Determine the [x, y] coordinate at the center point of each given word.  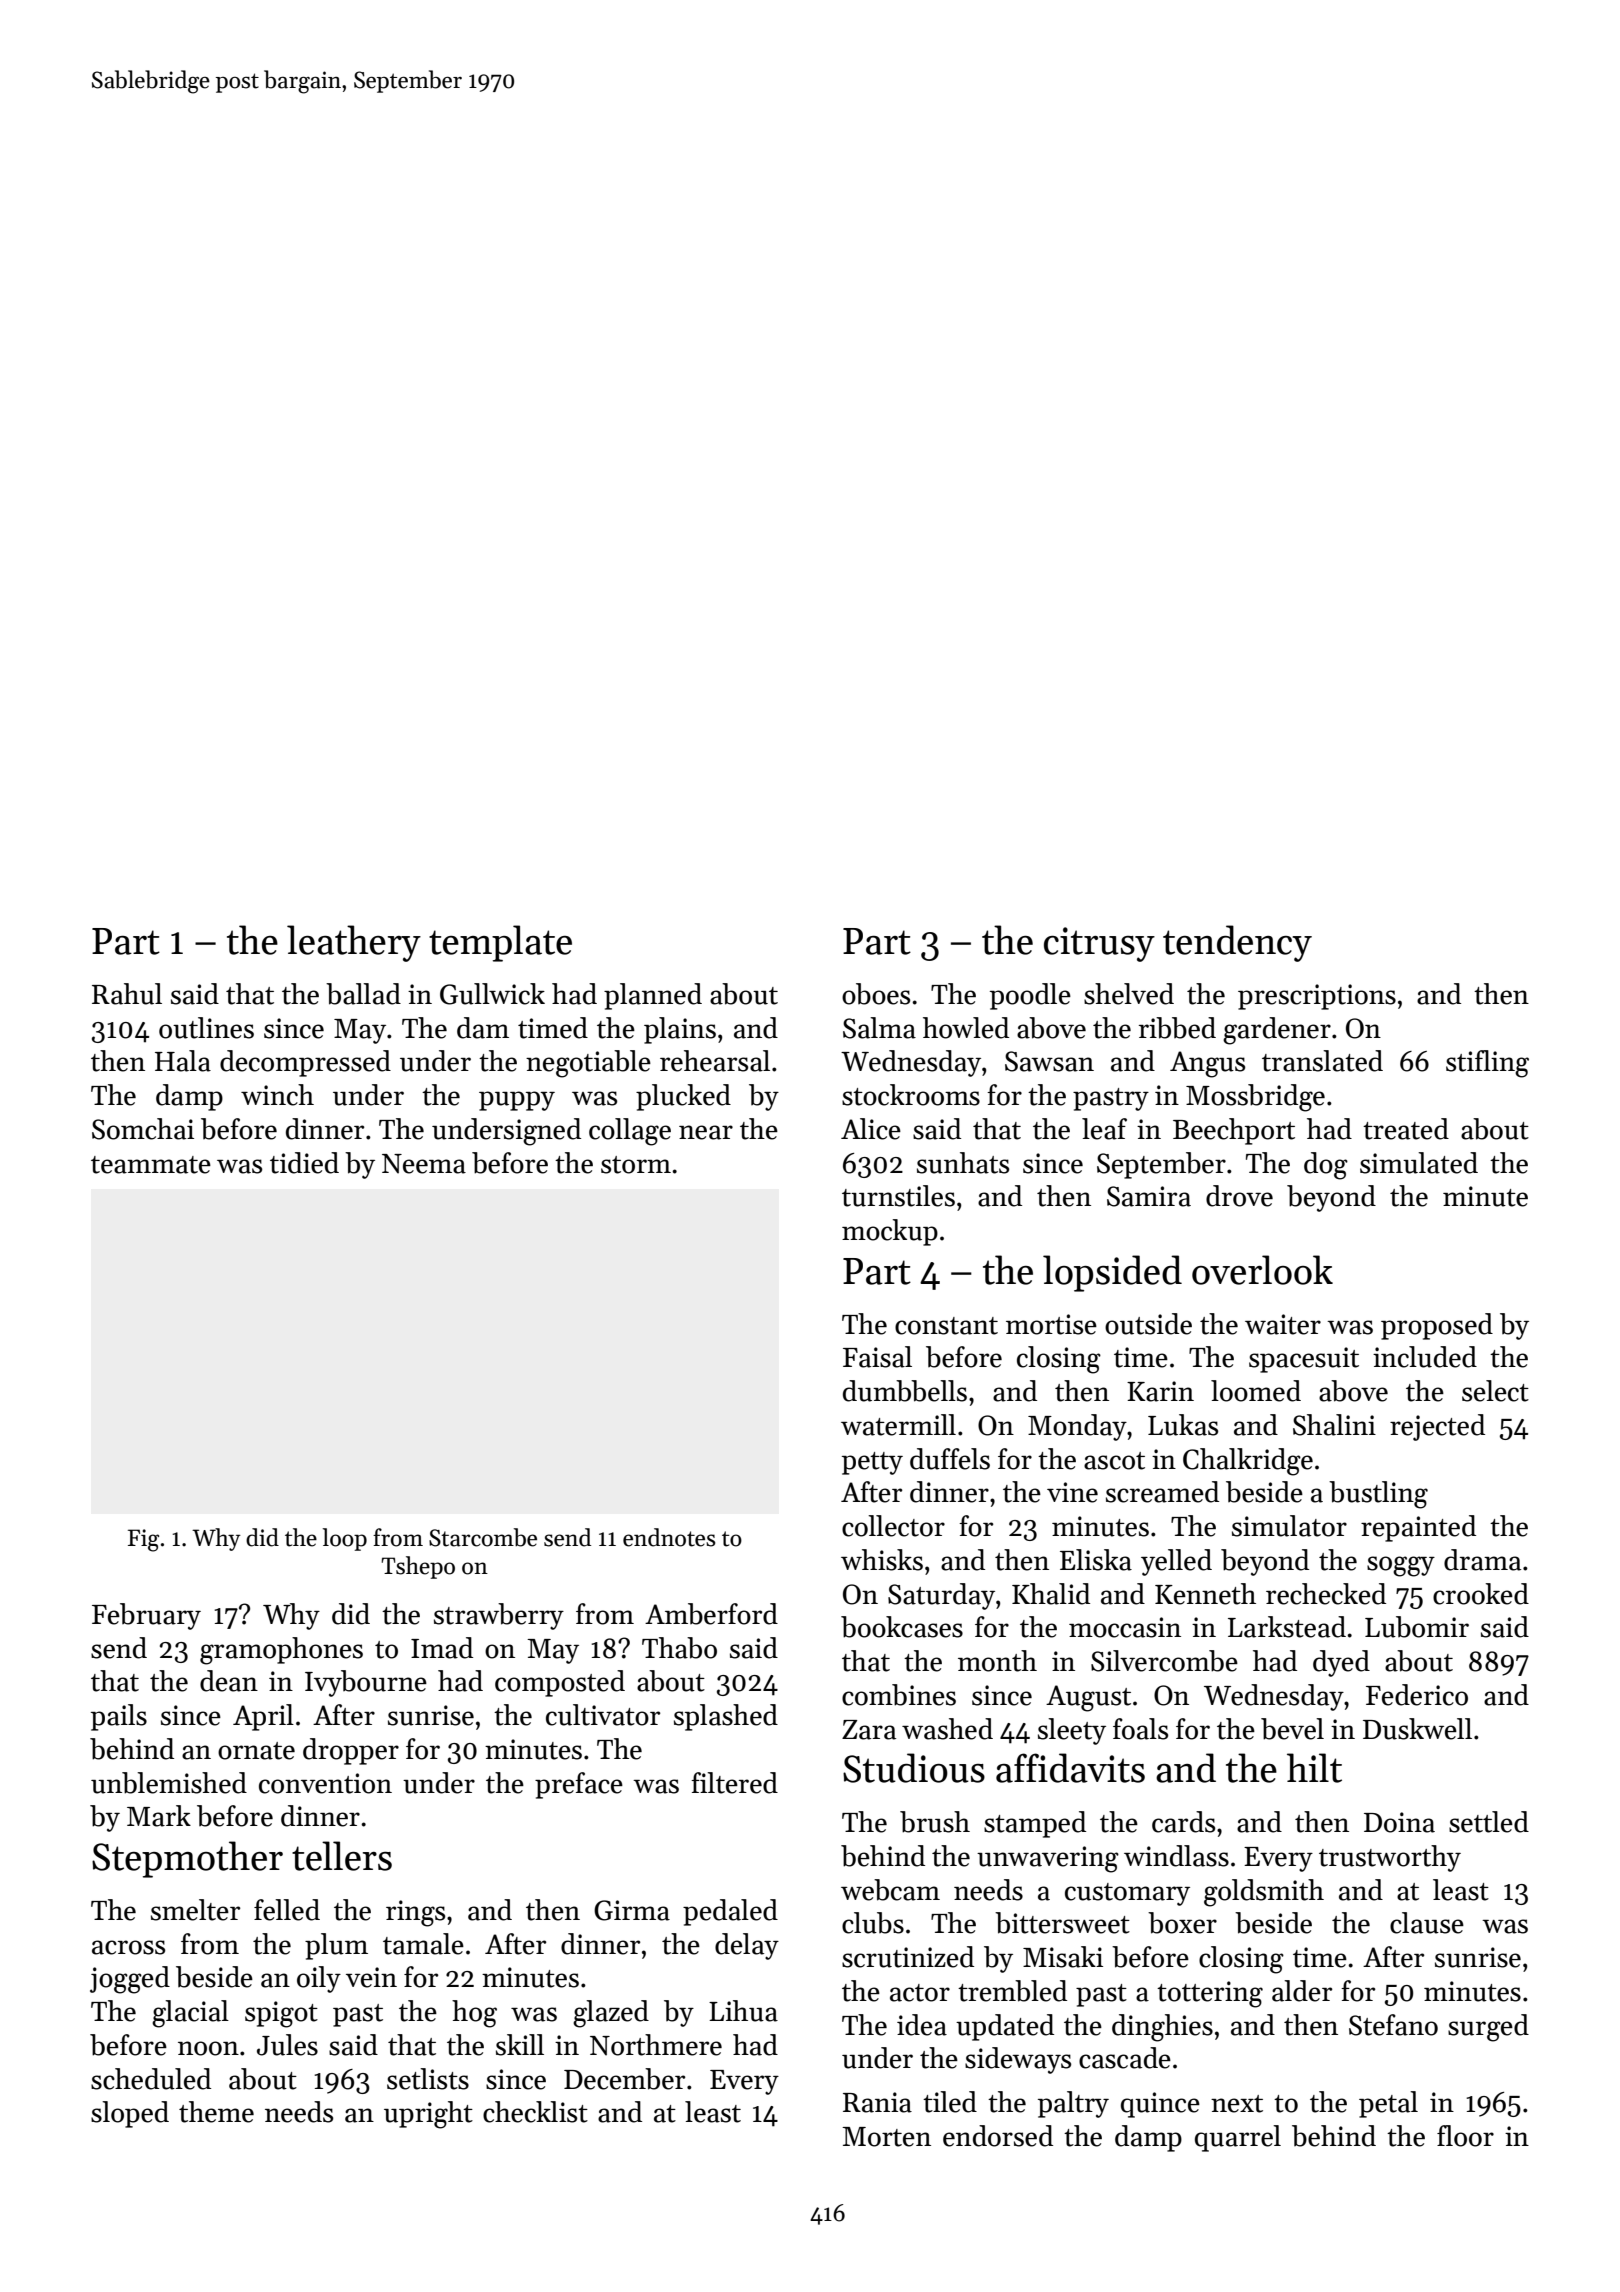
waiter [1283, 1324]
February [146, 1616]
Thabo [679, 1648]
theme [216, 2112]
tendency [1237, 943]
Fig [143, 1540]
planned [653, 996]
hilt [1314, 1768]
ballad [363, 994]
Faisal [877, 1357]
